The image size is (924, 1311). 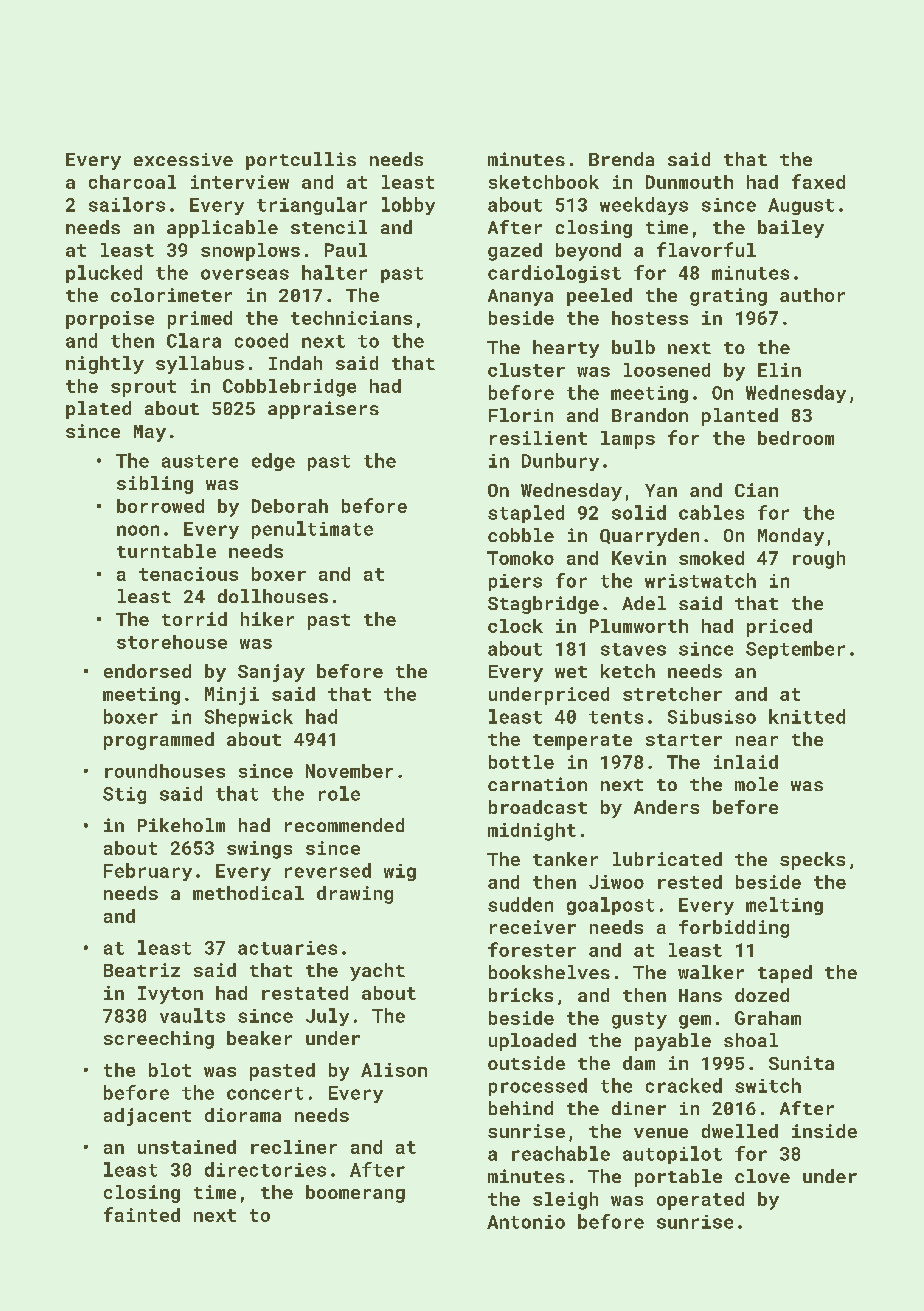 I want to click on fainted, so click(x=142, y=1214).
